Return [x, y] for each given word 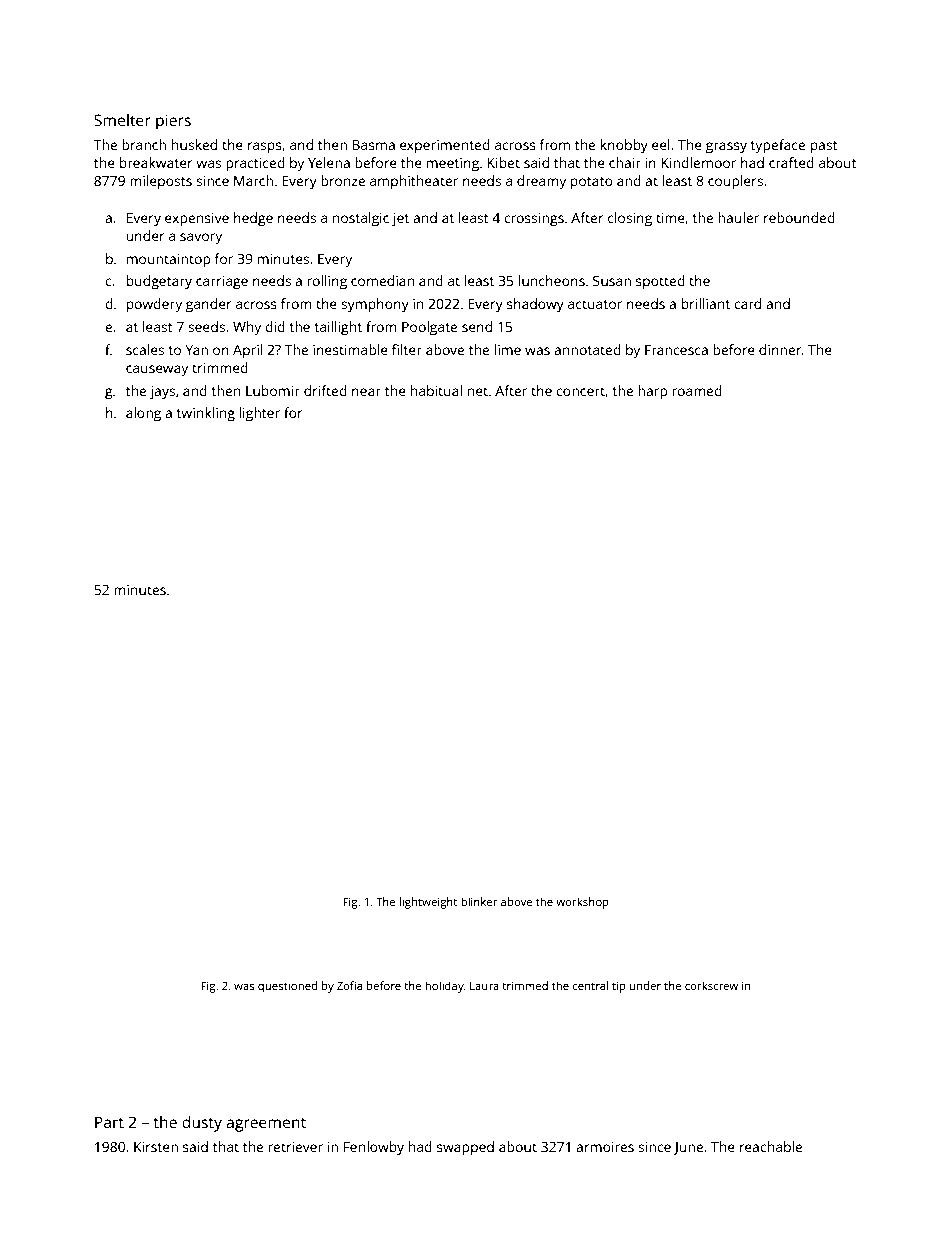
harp [652, 392]
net [478, 391]
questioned [287, 987]
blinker [479, 901]
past [824, 147]
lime [508, 349]
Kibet [503, 162]
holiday [444, 987]
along [143, 414]
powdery [154, 305]
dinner [780, 349]
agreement [266, 1125]
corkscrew [711, 985]
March [253, 180]
